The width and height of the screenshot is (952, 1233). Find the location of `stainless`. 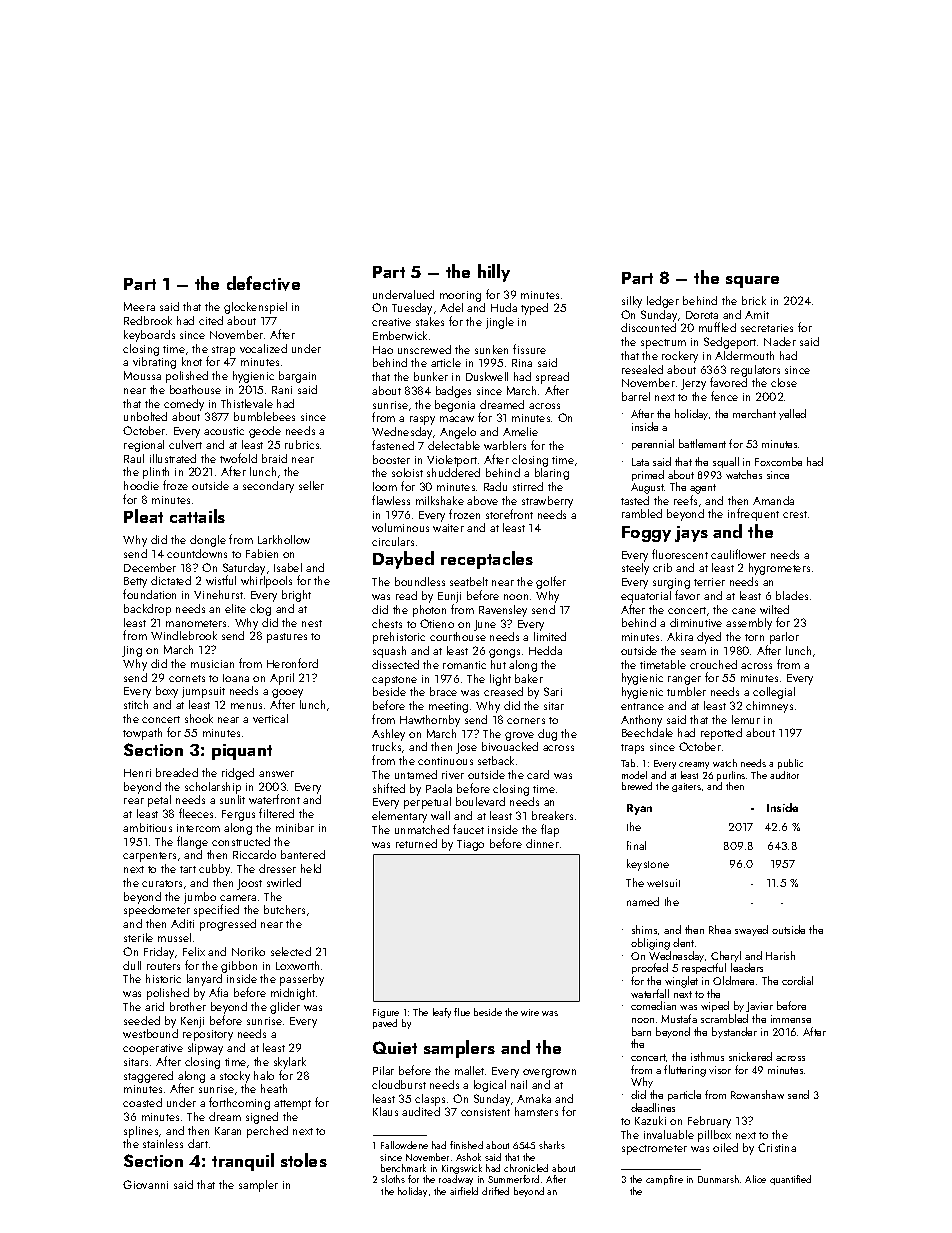

stainless is located at coordinates (163, 1143).
